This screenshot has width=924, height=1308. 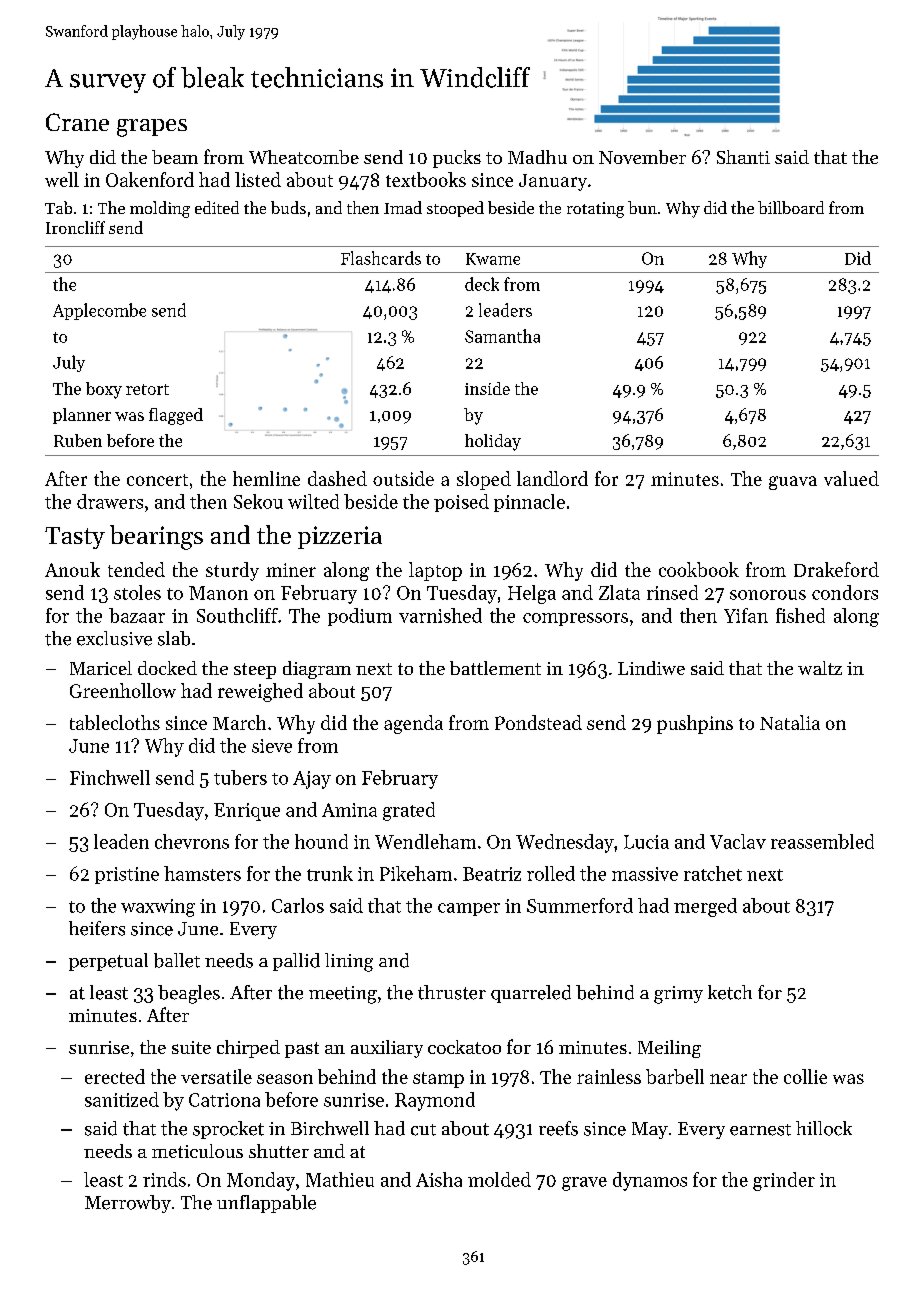 What do you see at coordinates (75, 538) in the screenshot?
I see `Tasty` at bounding box center [75, 538].
